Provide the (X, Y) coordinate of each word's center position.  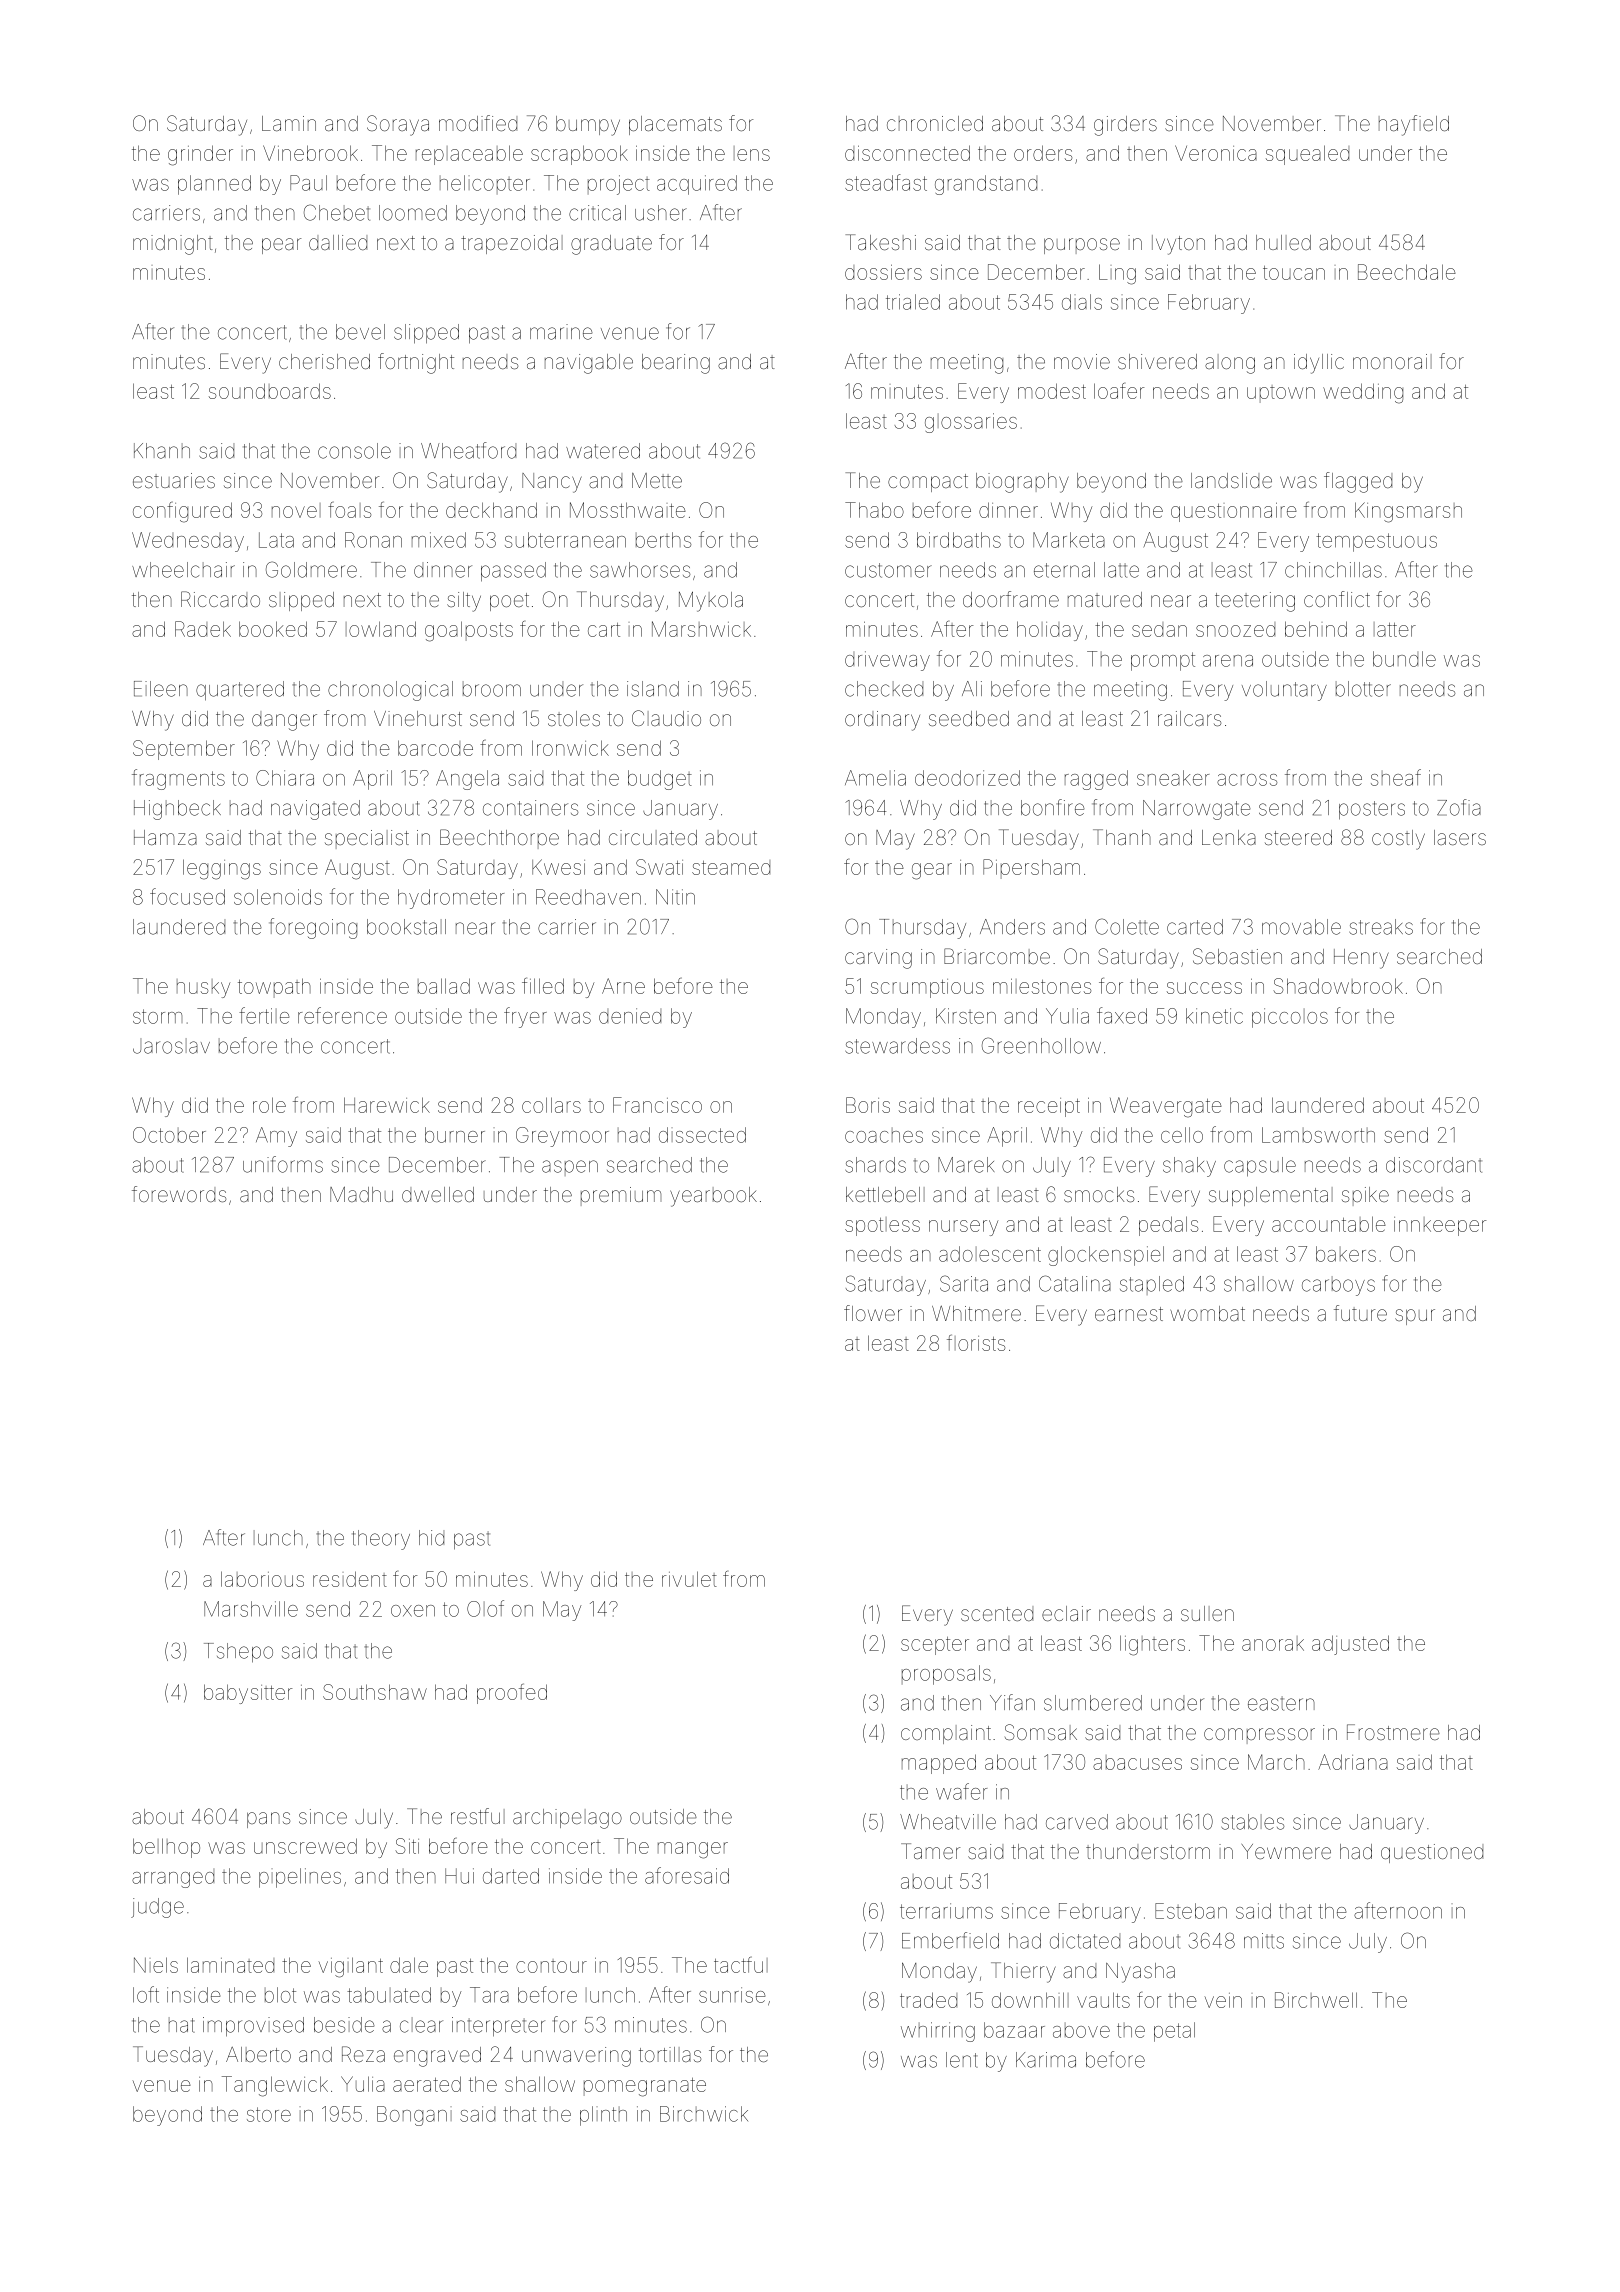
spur (1415, 1317)
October (169, 1135)
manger (693, 1850)
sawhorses (640, 570)
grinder (200, 155)
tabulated (389, 1995)
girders (1125, 126)
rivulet (689, 1579)
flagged (1358, 482)
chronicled (935, 123)
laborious (262, 1579)
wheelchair (183, 570)
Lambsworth (1318, 1135)
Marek (966, 1165)
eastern (1281, 1703)
